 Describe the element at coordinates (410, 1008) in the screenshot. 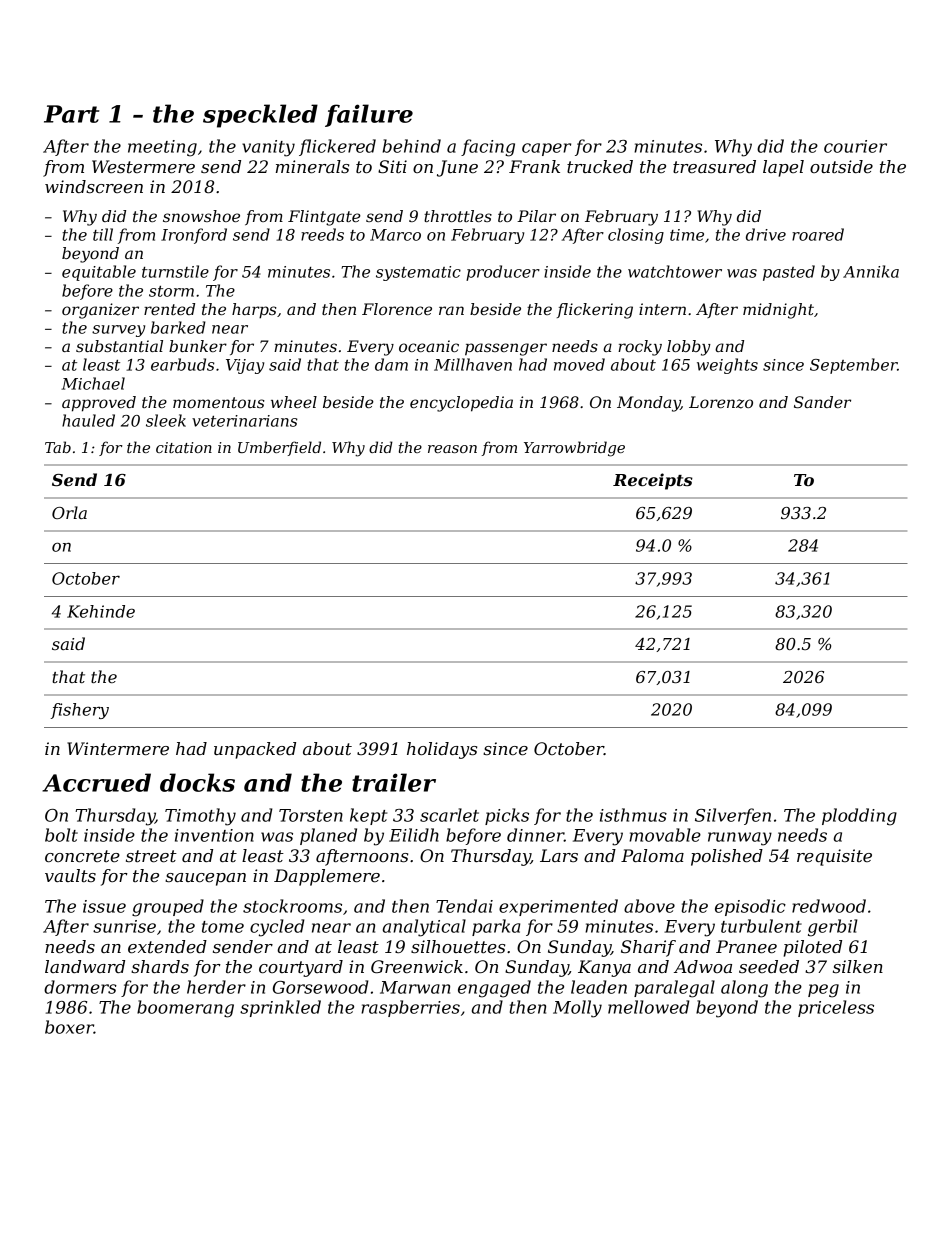

I see `raspberries` at that location.
